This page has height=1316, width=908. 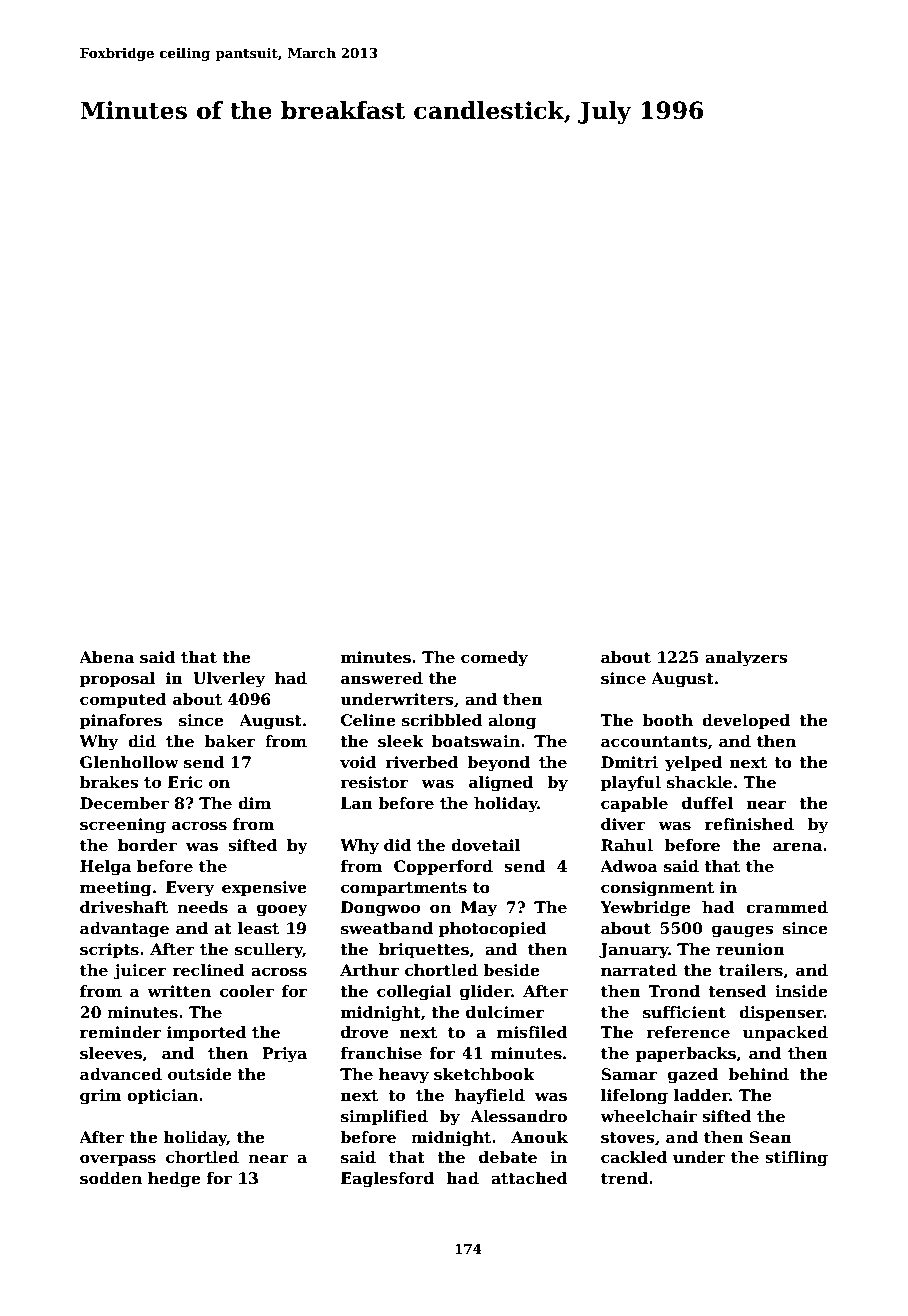 What do you see at coordinates (382, 678) in the page?
I see `answered` at bounding box center [382, 678].
